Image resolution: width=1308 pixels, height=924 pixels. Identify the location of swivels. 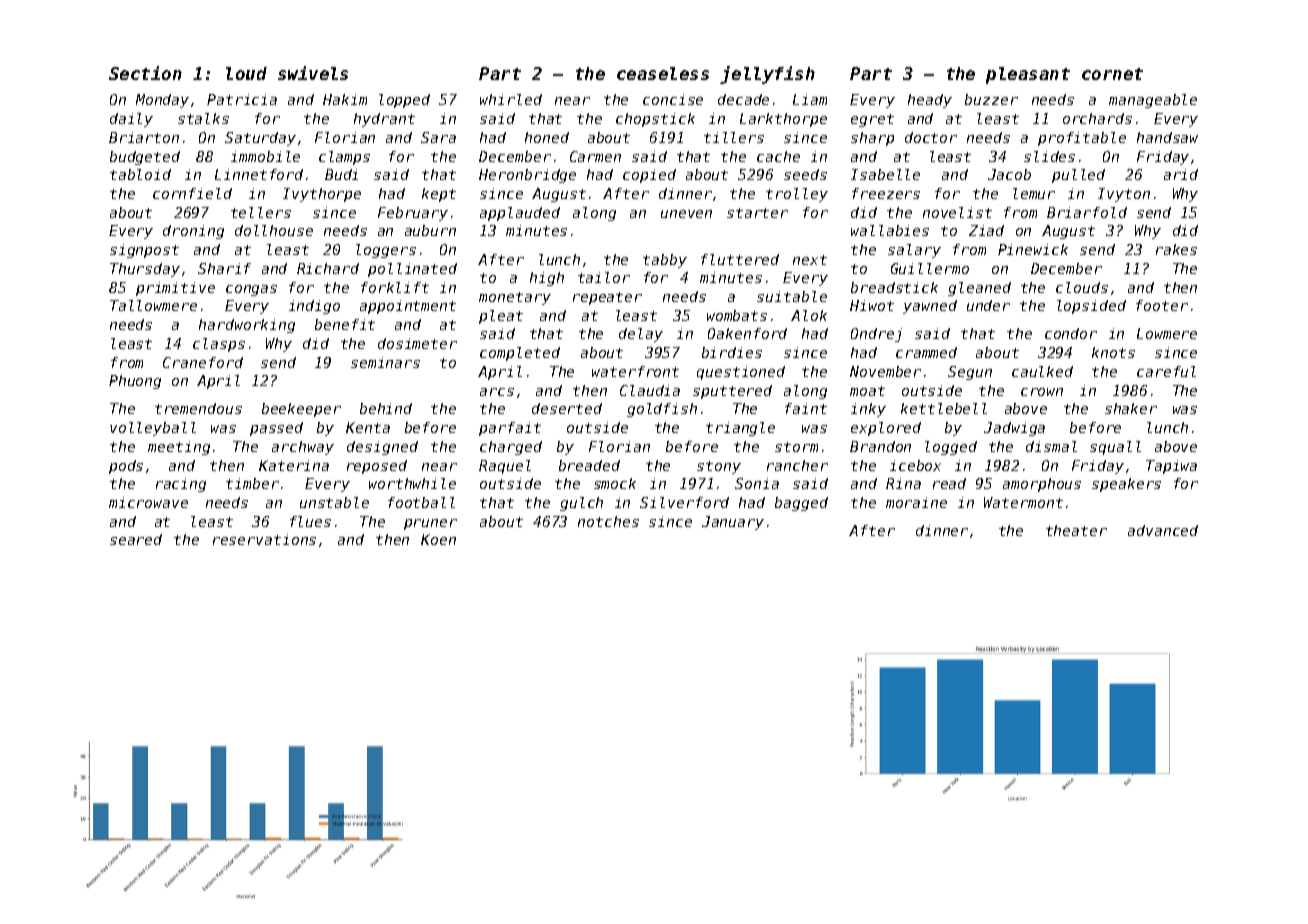
(313, 73).
